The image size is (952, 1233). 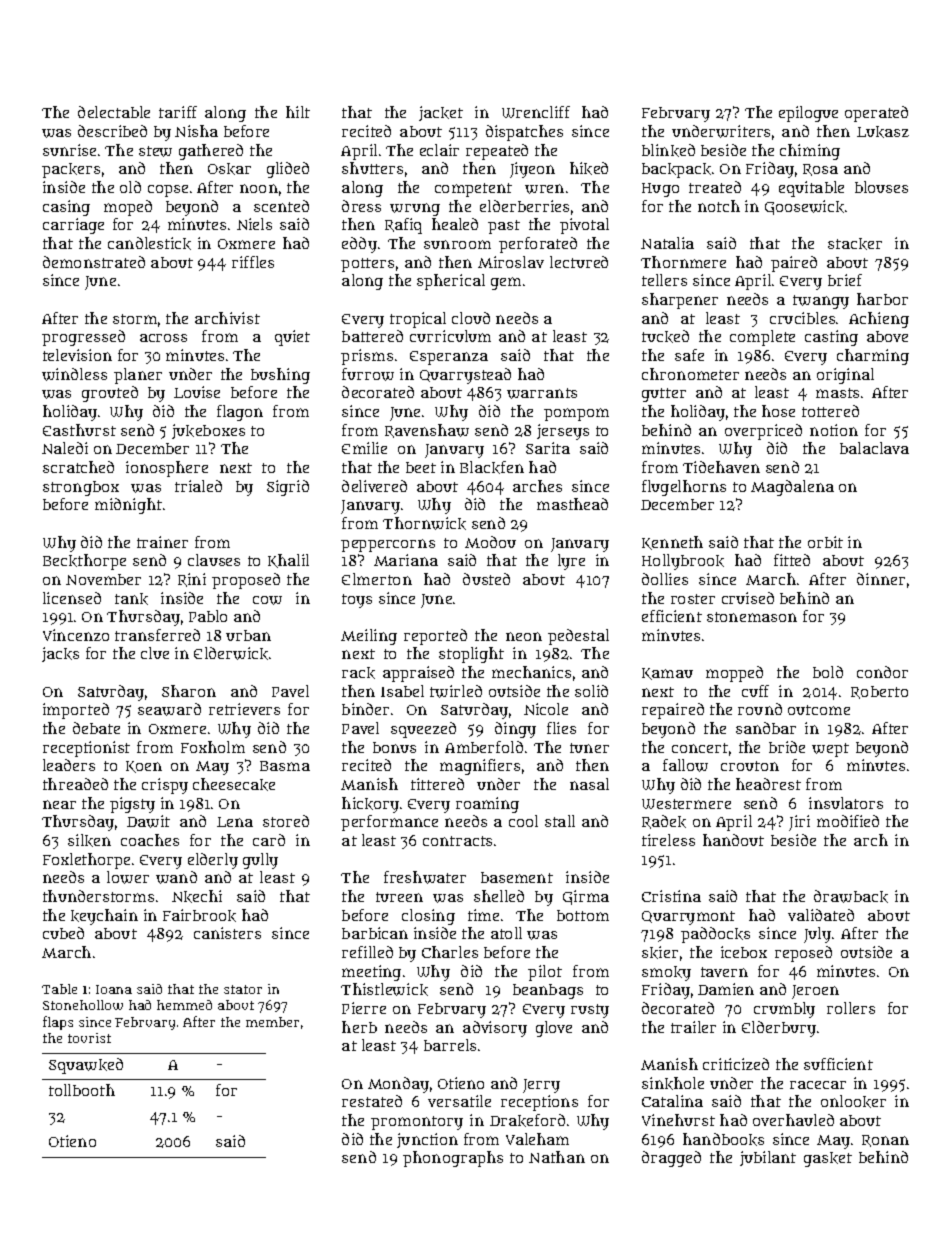 I want to click on operated, so click(x=876, y=114).
